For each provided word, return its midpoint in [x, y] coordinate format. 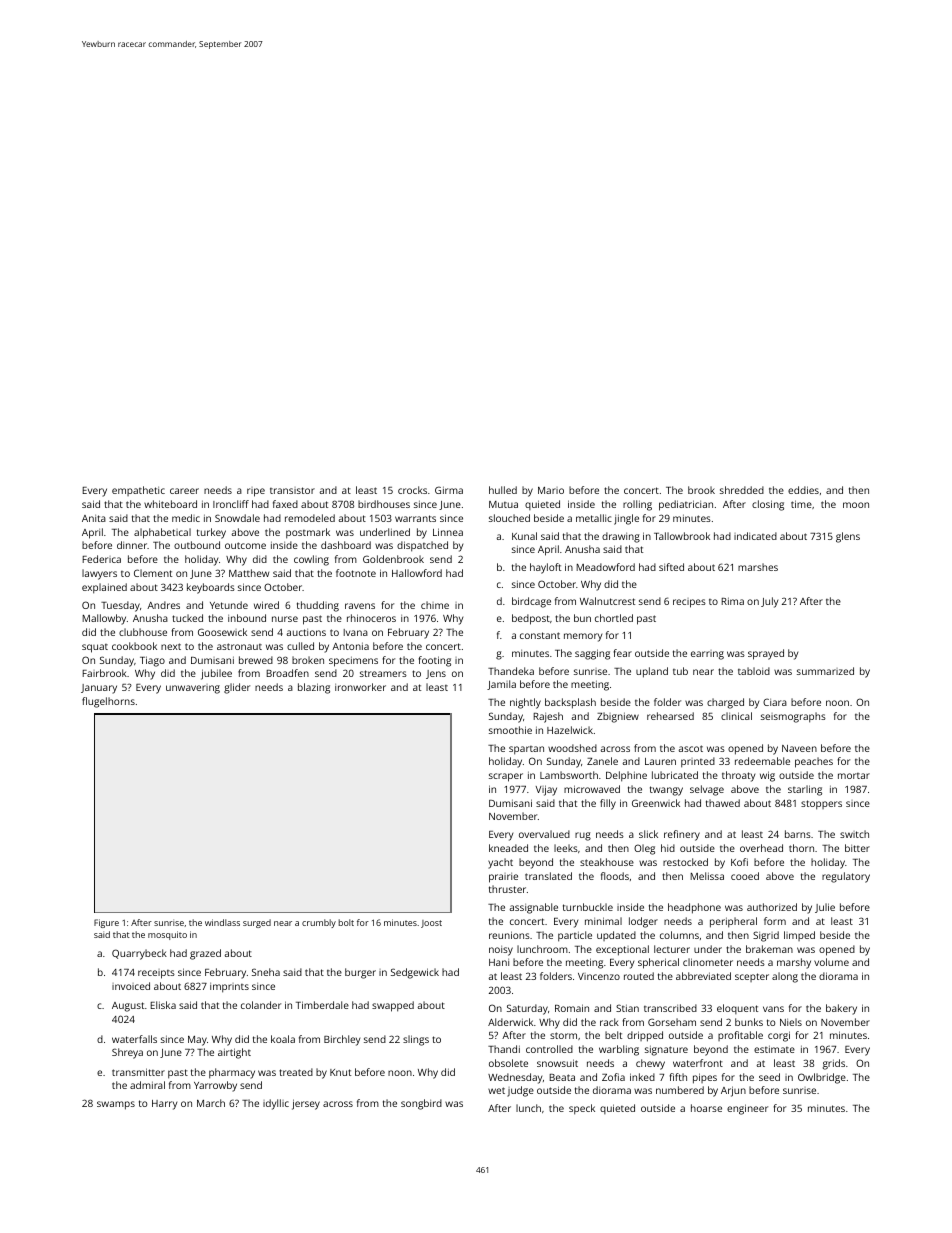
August [128, 1007]
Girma [449, 490]
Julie [825, 908]
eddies [803, 490]
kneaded [508, 848]
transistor [292, 490]
